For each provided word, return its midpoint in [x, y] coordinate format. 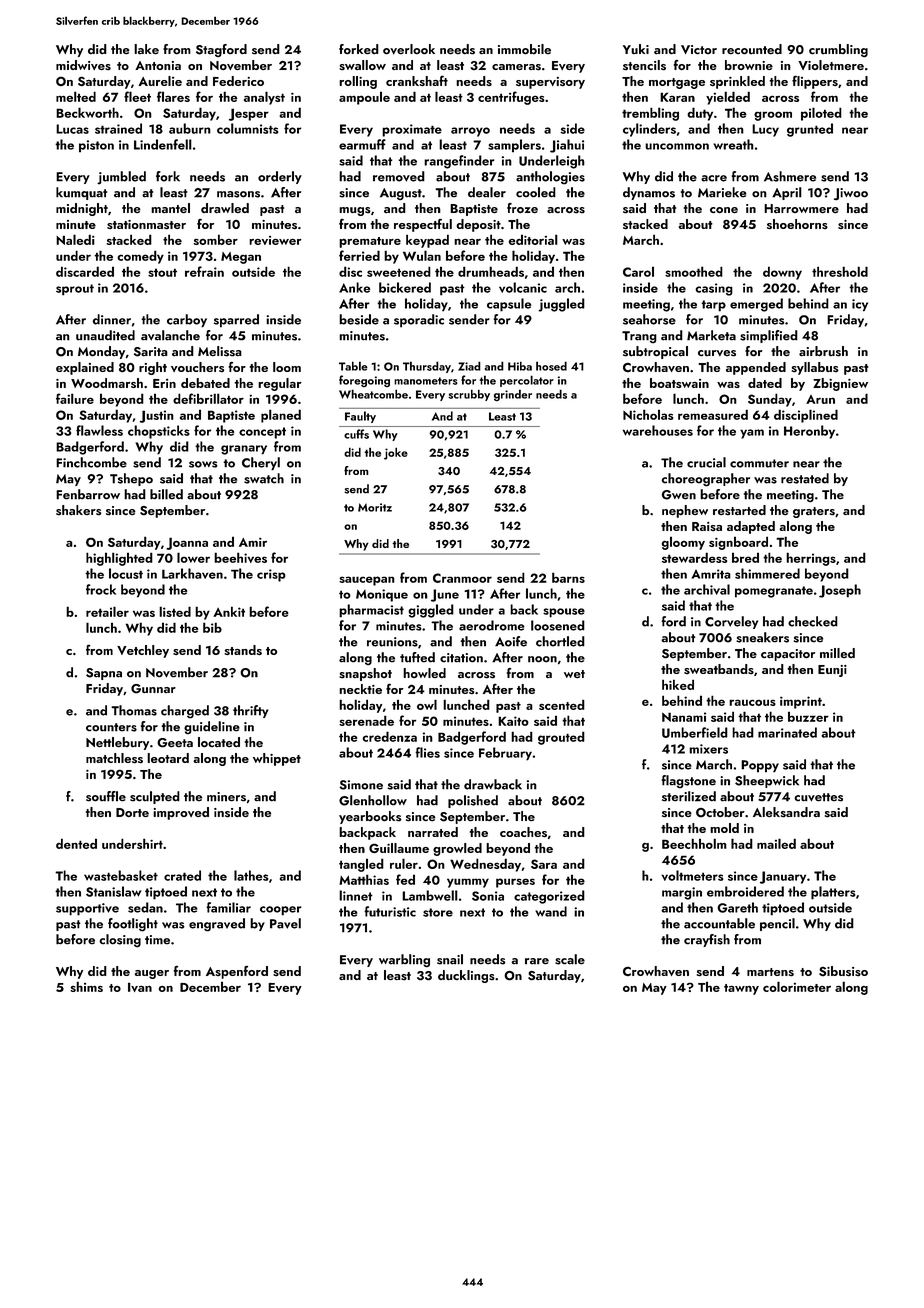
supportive [87, 909]
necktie [360, 689]
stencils [644, 65]
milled [837, 653]
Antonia [158, 65]
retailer [107, 611]
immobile [524, 49]
